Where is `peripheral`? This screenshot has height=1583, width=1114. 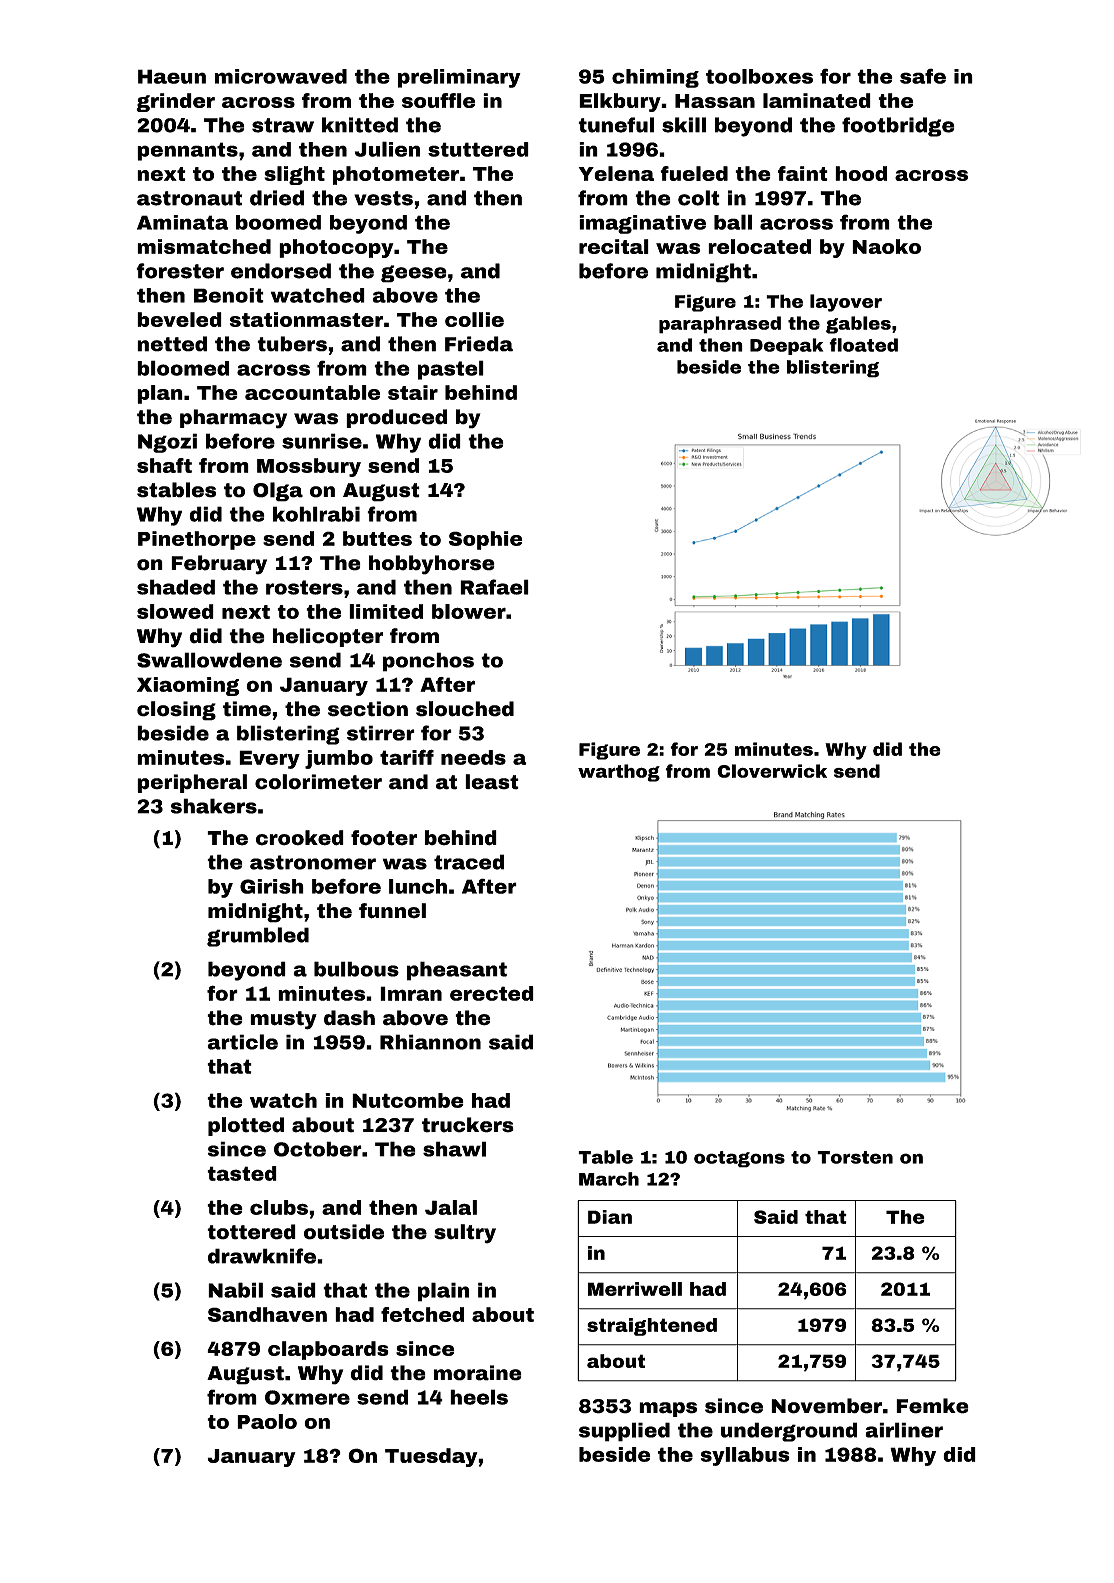 peripheral is located at coordinates (192, 783).
